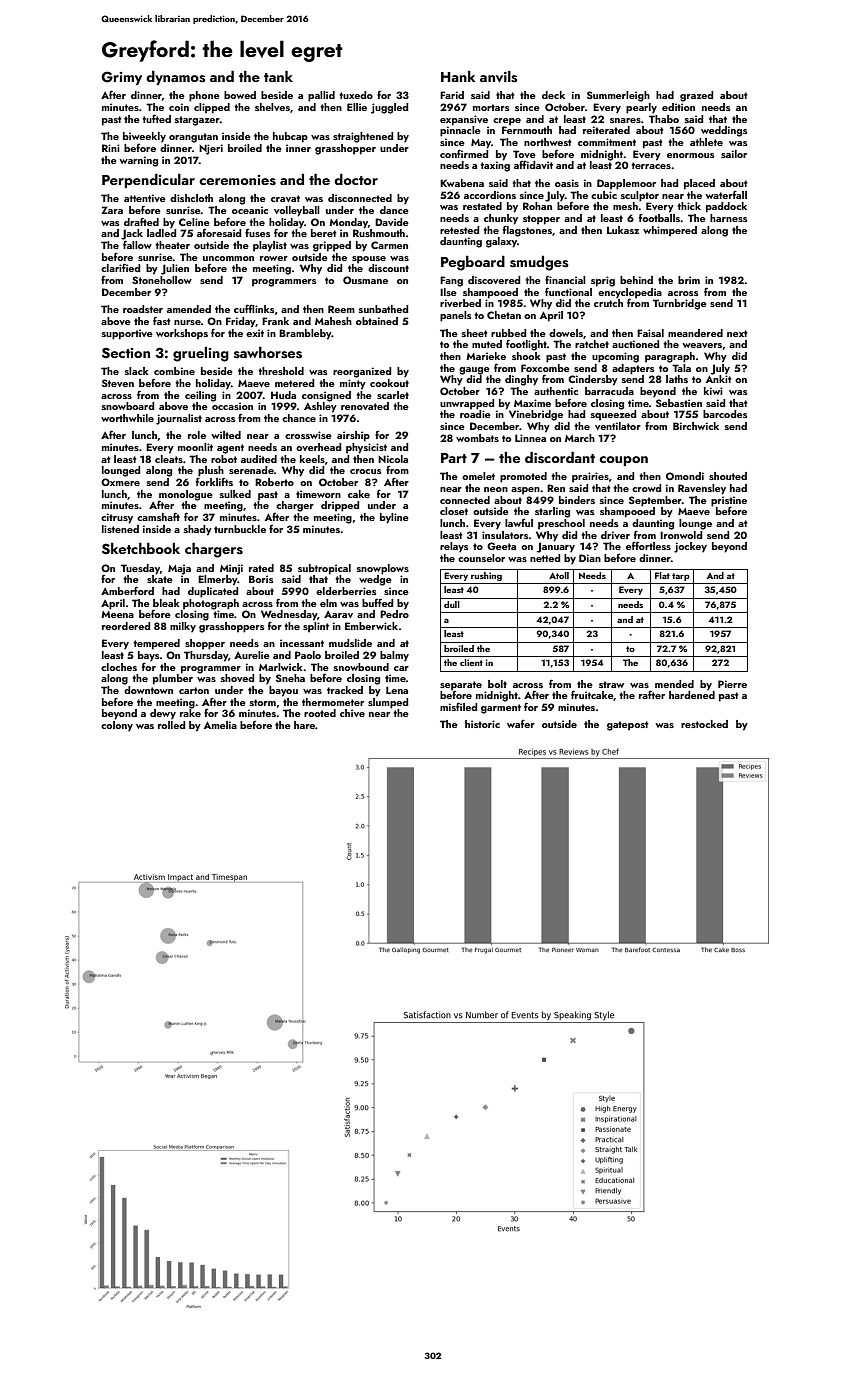 The height and width of the document is (1400, 849). Describe the element at coordinates (389, 383) in the document. I see `cookout` at that location.
